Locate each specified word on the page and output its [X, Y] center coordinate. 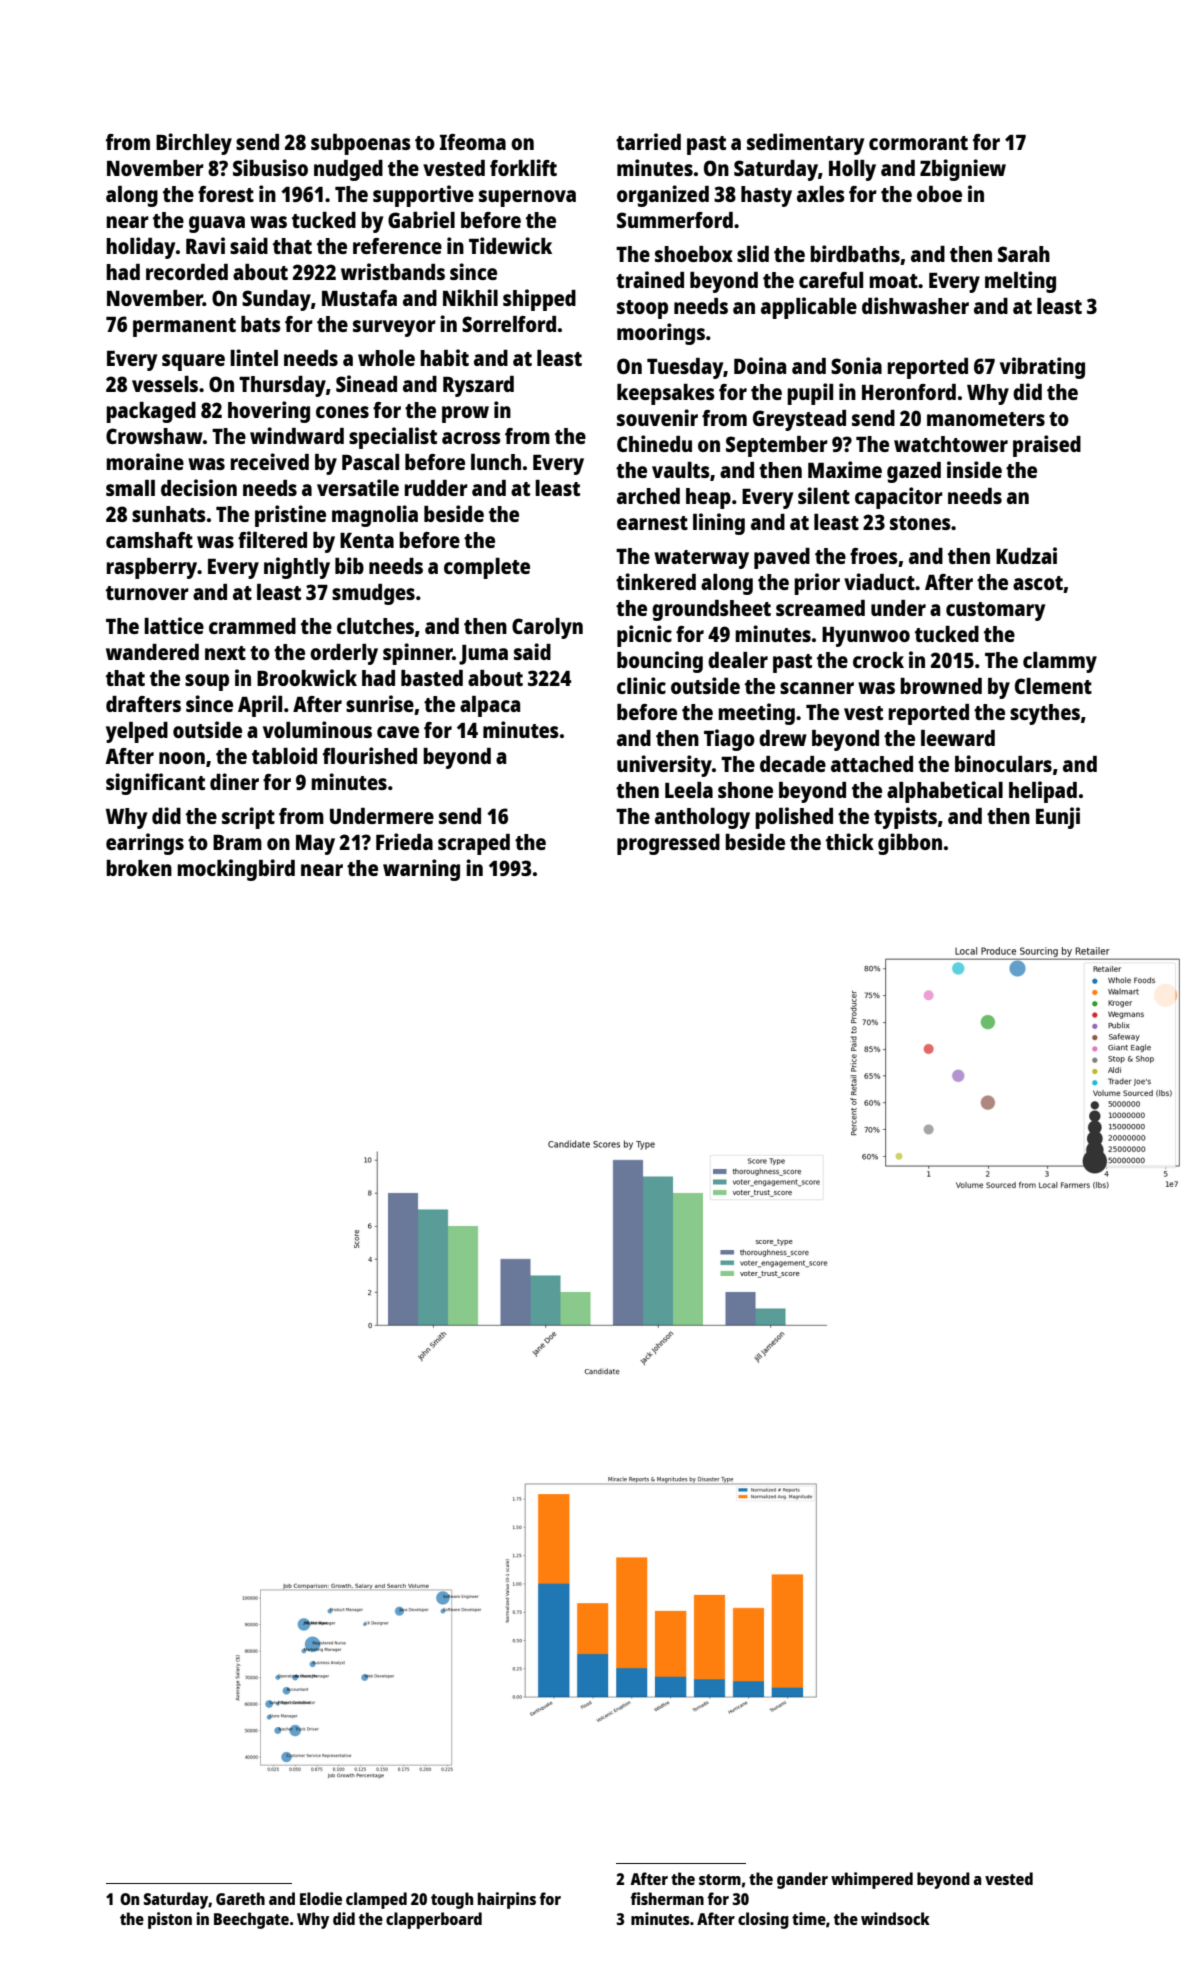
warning [421, 870]
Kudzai [1026, 555]
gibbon [910, 844]
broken [139, 868]
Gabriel [421, 219]
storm [720, 1879]
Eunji [1058, 818]
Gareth [240, 1898]
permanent [184, 327]
